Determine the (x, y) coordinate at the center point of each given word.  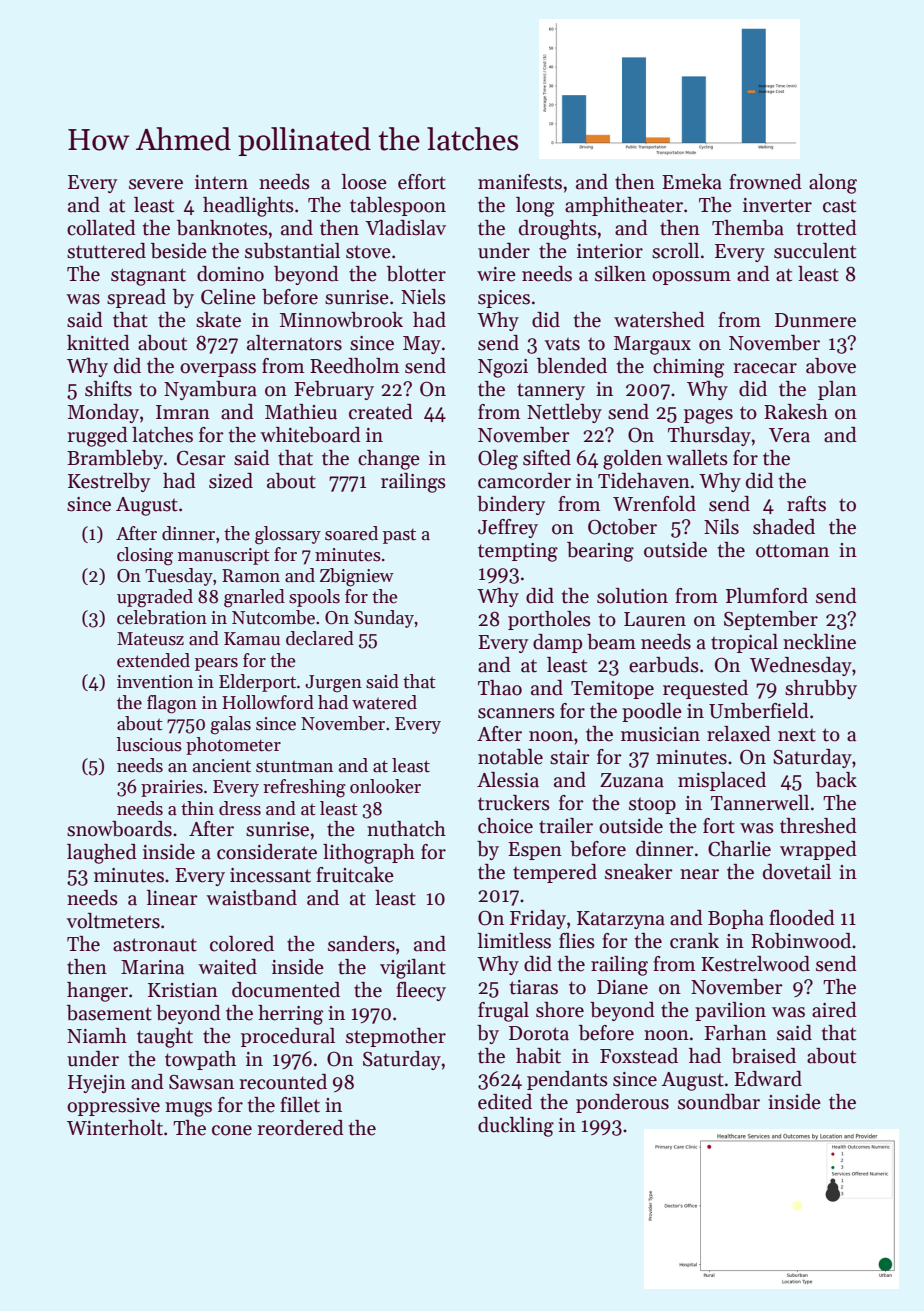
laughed (102, 854)
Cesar (201, 458)
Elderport (257, 683)
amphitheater (624, 206)
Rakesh (796, 412)
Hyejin (97, 1084)
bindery (511, 505)
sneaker (639, 872)
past (399, 536)
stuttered (106, 251)
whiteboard (310, 435)
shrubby (821, 689)
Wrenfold (654, 504)
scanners (516, 713)
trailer (566, 826)
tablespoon (398, 206)
